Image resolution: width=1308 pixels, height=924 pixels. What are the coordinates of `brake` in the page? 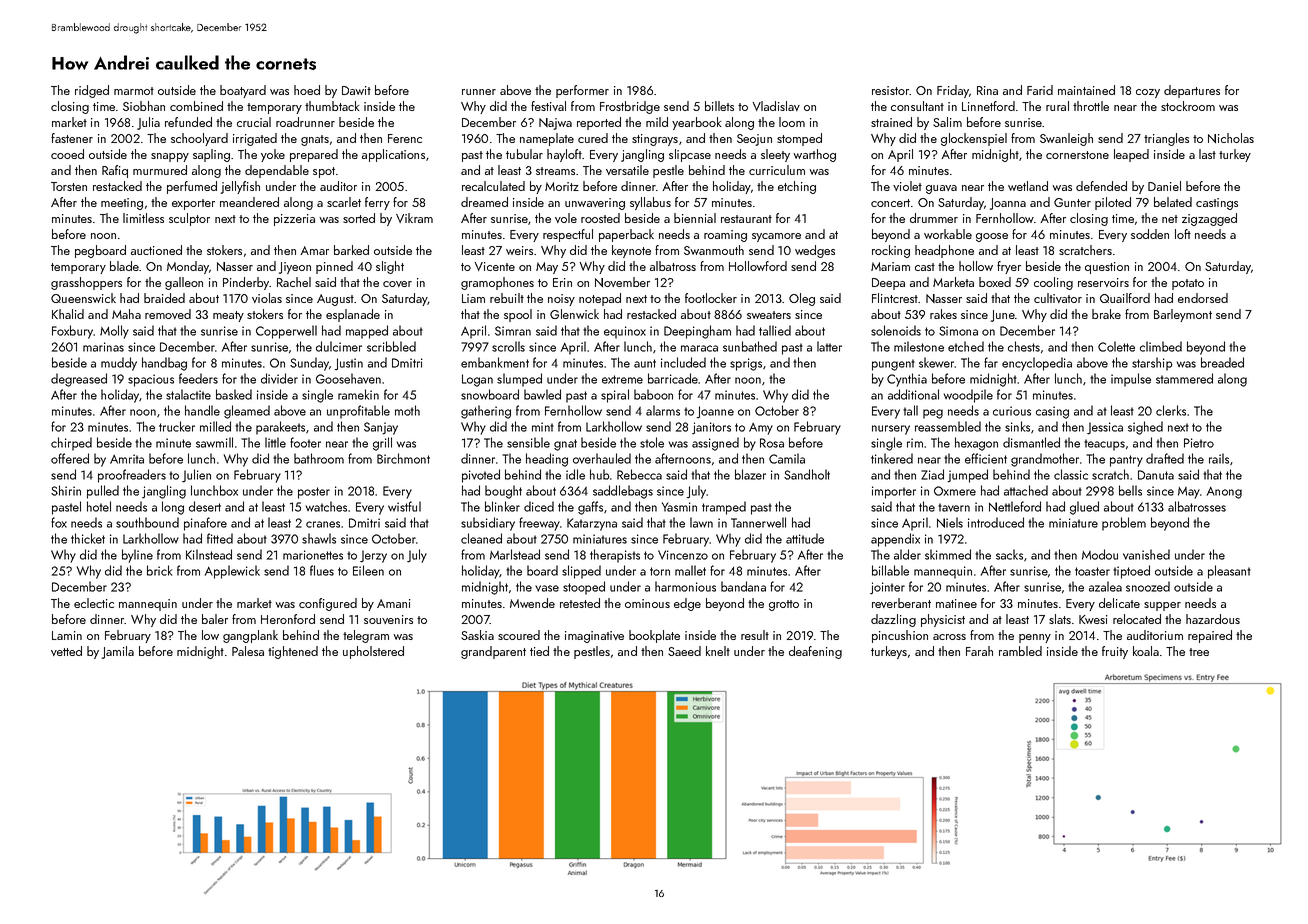 It's located at (1106, 314).
